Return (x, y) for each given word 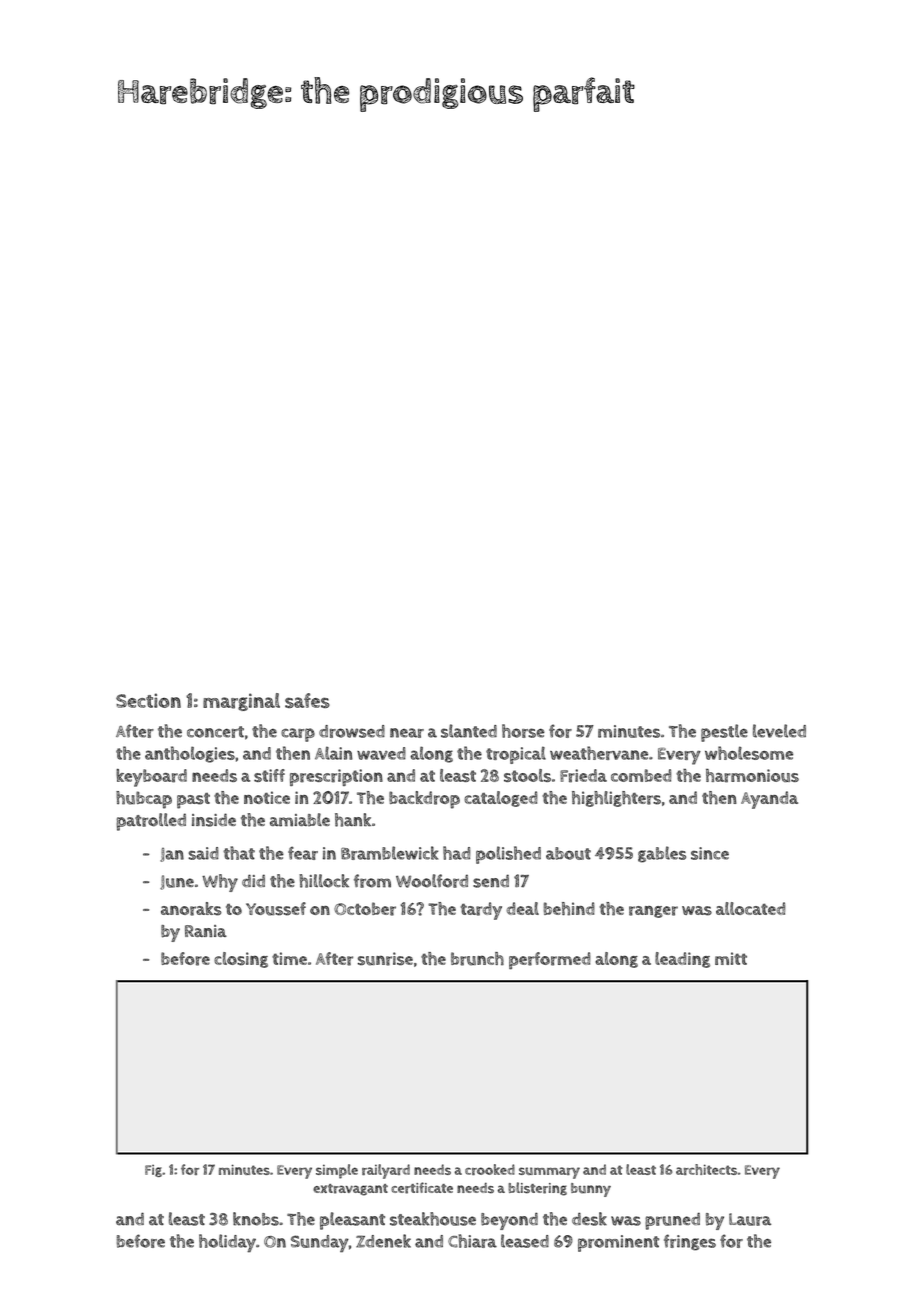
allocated (750, 908)
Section (148, 700)
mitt (731, 958)
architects (706, 1169)
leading (682, 960)
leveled (779, 731)
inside (214, 820)
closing (241, 960)
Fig (153, 1171)
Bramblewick (389, 853)
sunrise (385, 959)
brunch (477, 959)
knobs (256, 1219)
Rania (206, 931)
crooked (490, 1169)
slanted (469, 731)
